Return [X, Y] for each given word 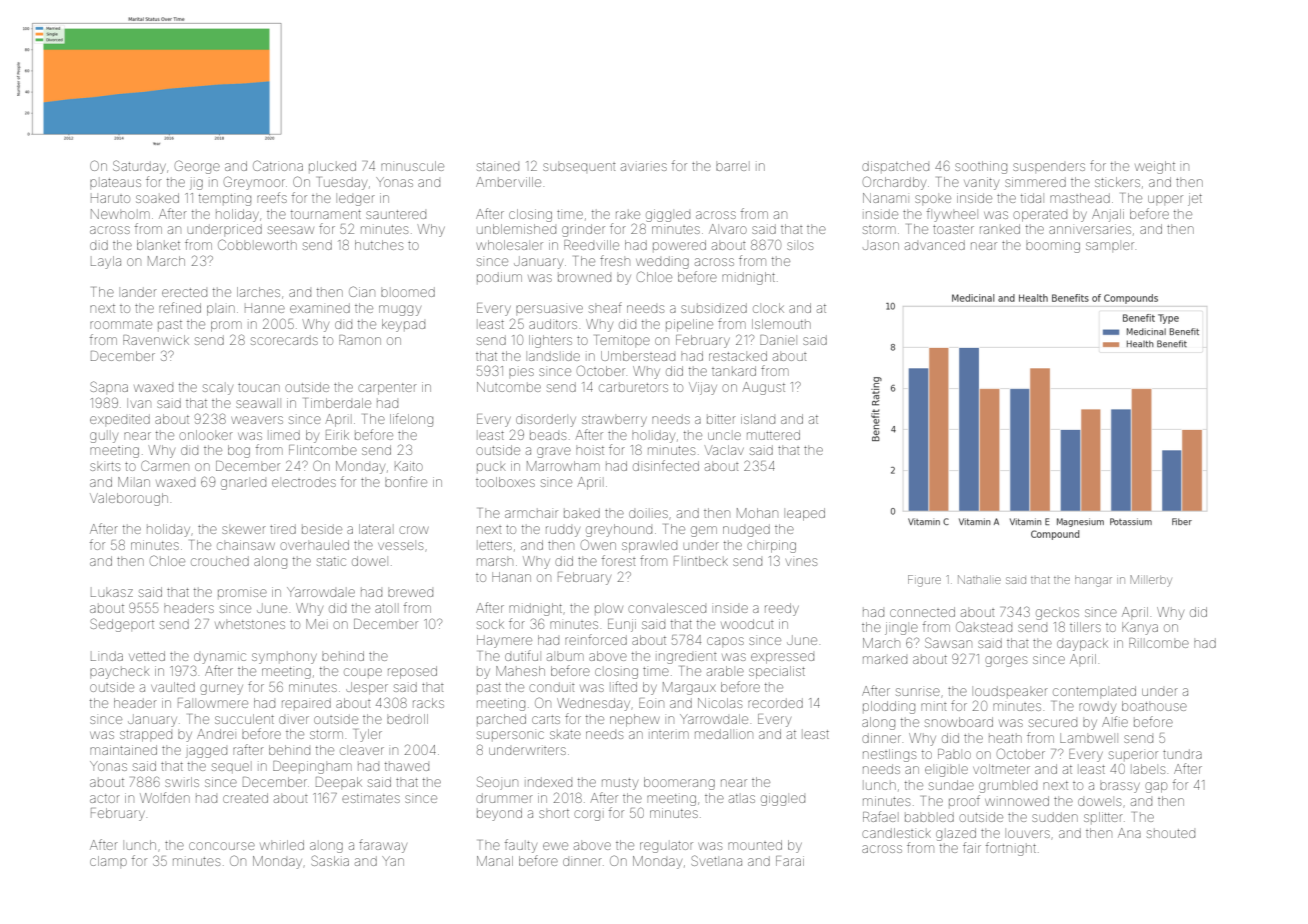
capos [725, 641]
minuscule [412, 166]
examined [320, 308]
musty [620, 784]
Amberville [508, 182]
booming [1053, 247]
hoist [590, 450]
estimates [371, 798]
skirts [105, 466]
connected [922, 612]
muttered [773, 435]
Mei [315, 624]
